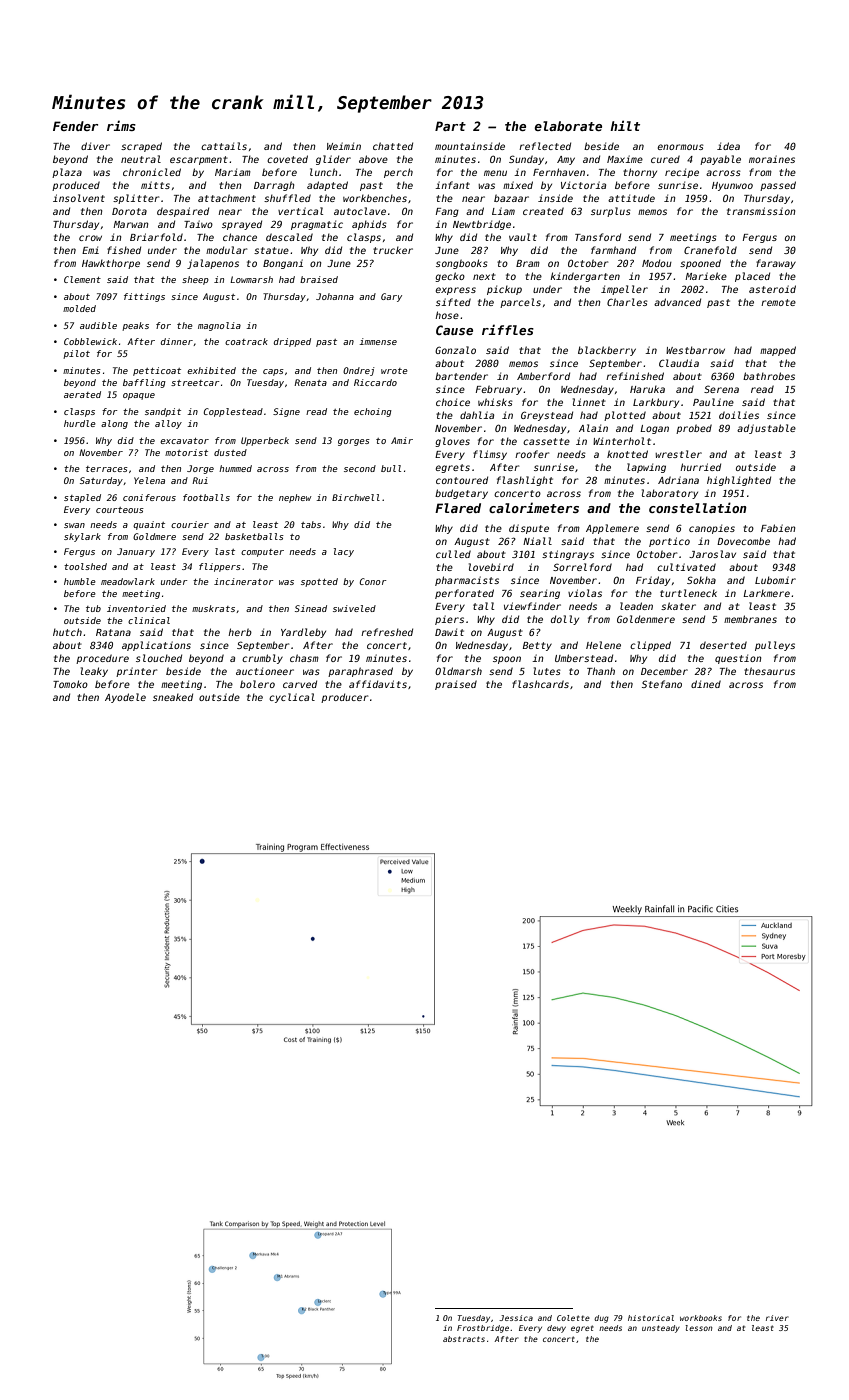  Describe the element at coordinates (635, 376) in the page. I see `refinished` at that location.
